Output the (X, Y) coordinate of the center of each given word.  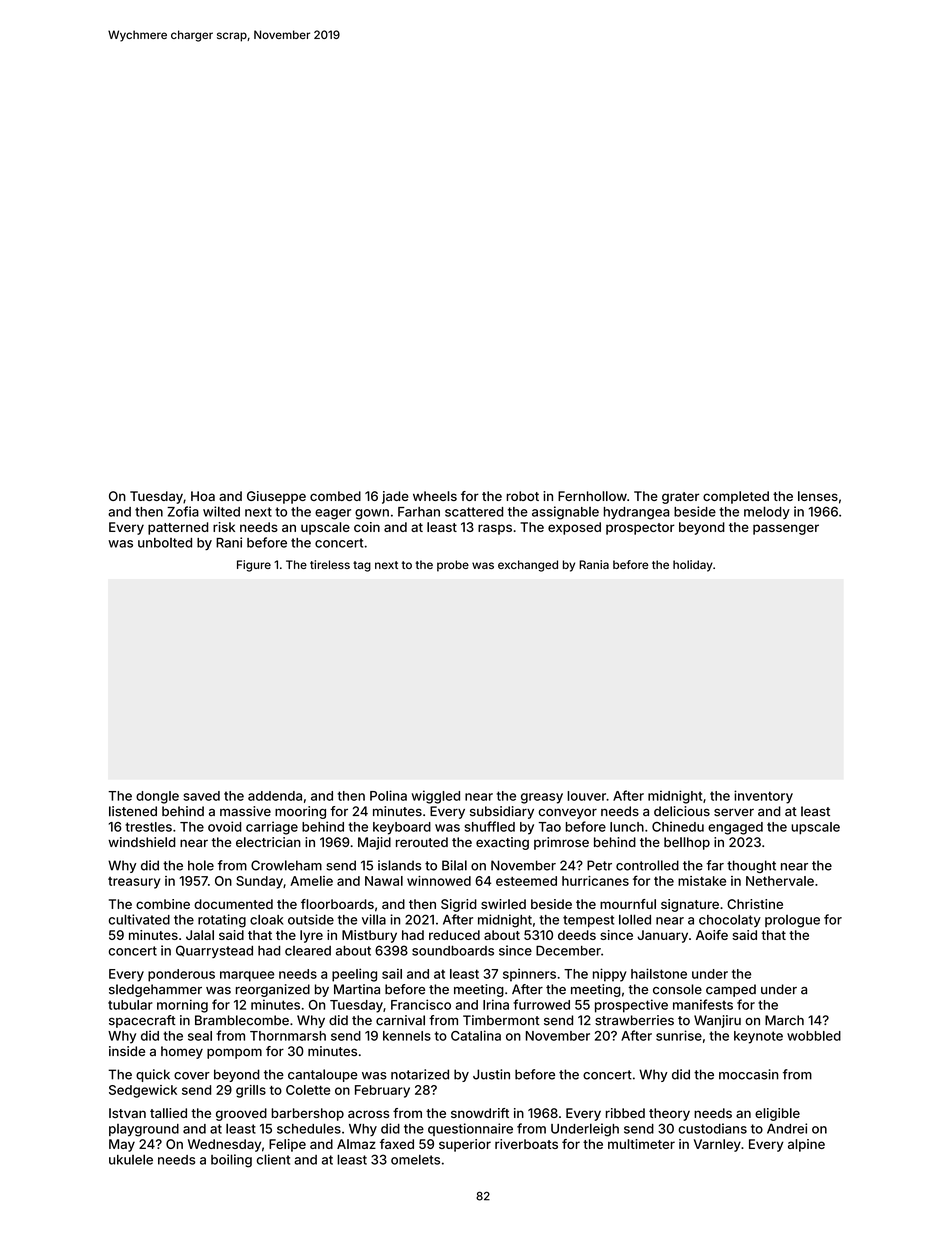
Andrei (787, 1128)
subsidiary (502, 812)
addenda (275, 796)
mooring (300, 812)
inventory (763, 797)
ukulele (131, 1159)
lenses (818, 496)
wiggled (436, 797)
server (734, 812)
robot (522, 496)
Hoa (203, 496)
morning (182, 1006)
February (382, 1091)
